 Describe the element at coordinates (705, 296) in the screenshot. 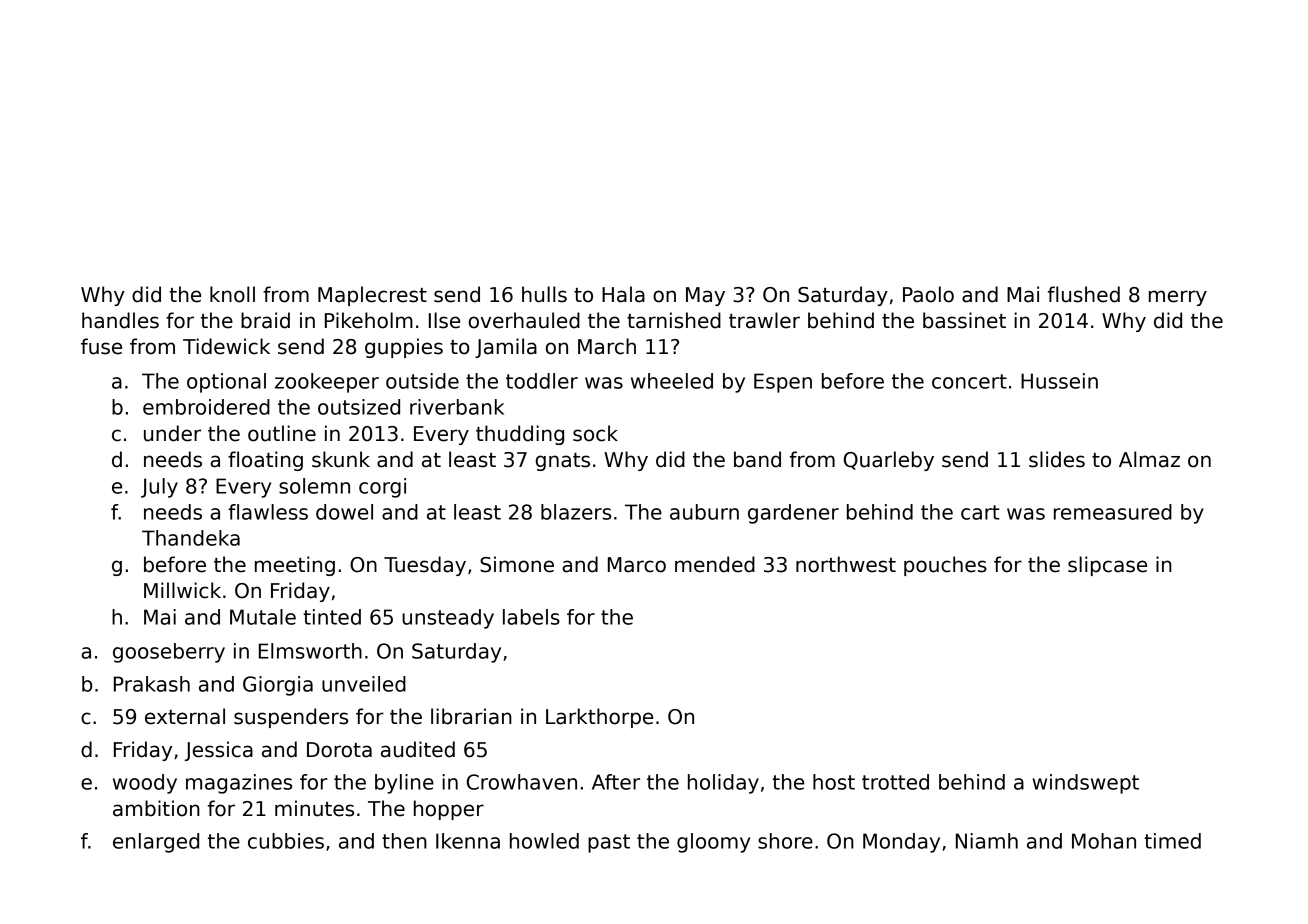

I see `May` at that location.
